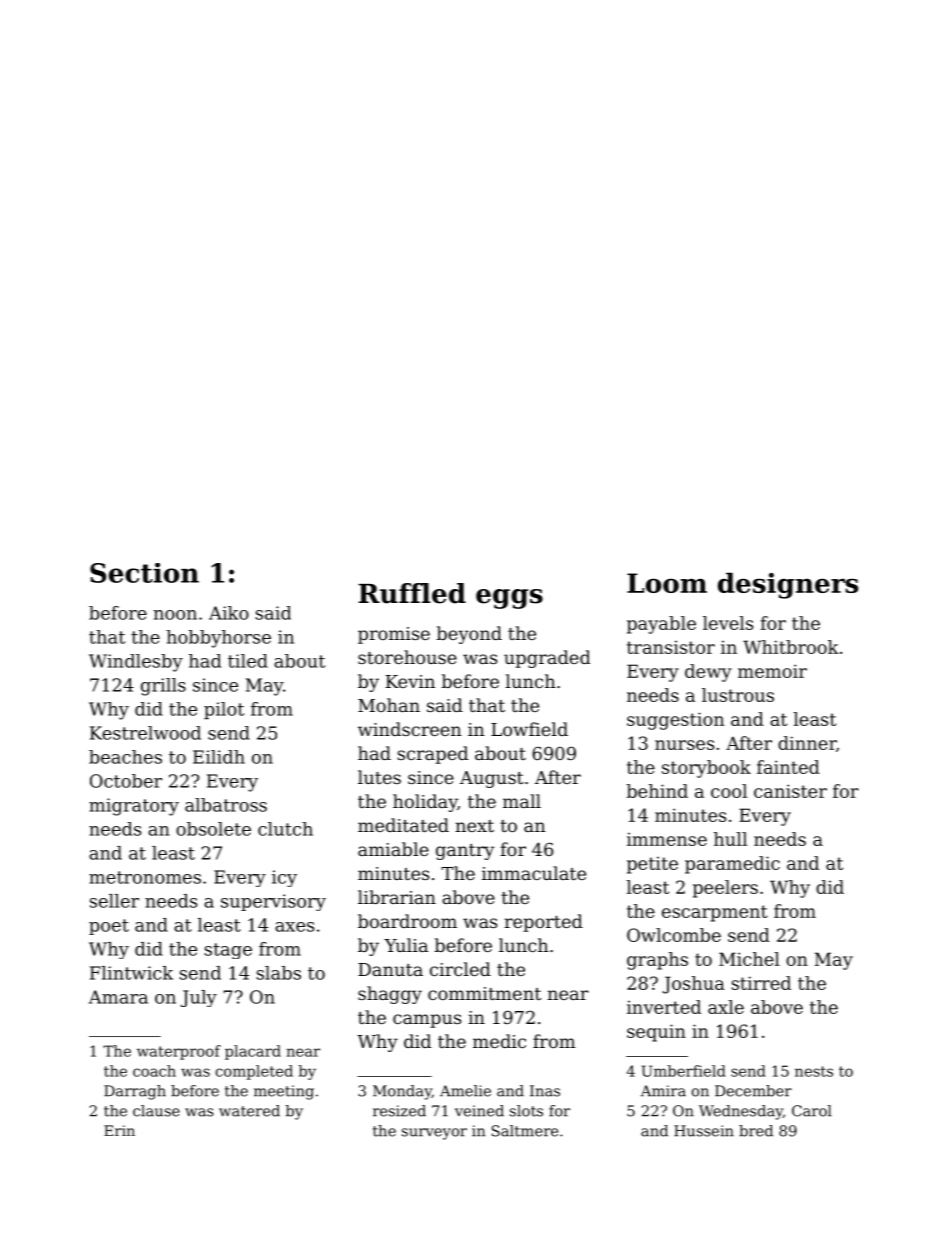 The image size is (952, 1233). I want to click on Lowfield, so click(529, 729).
